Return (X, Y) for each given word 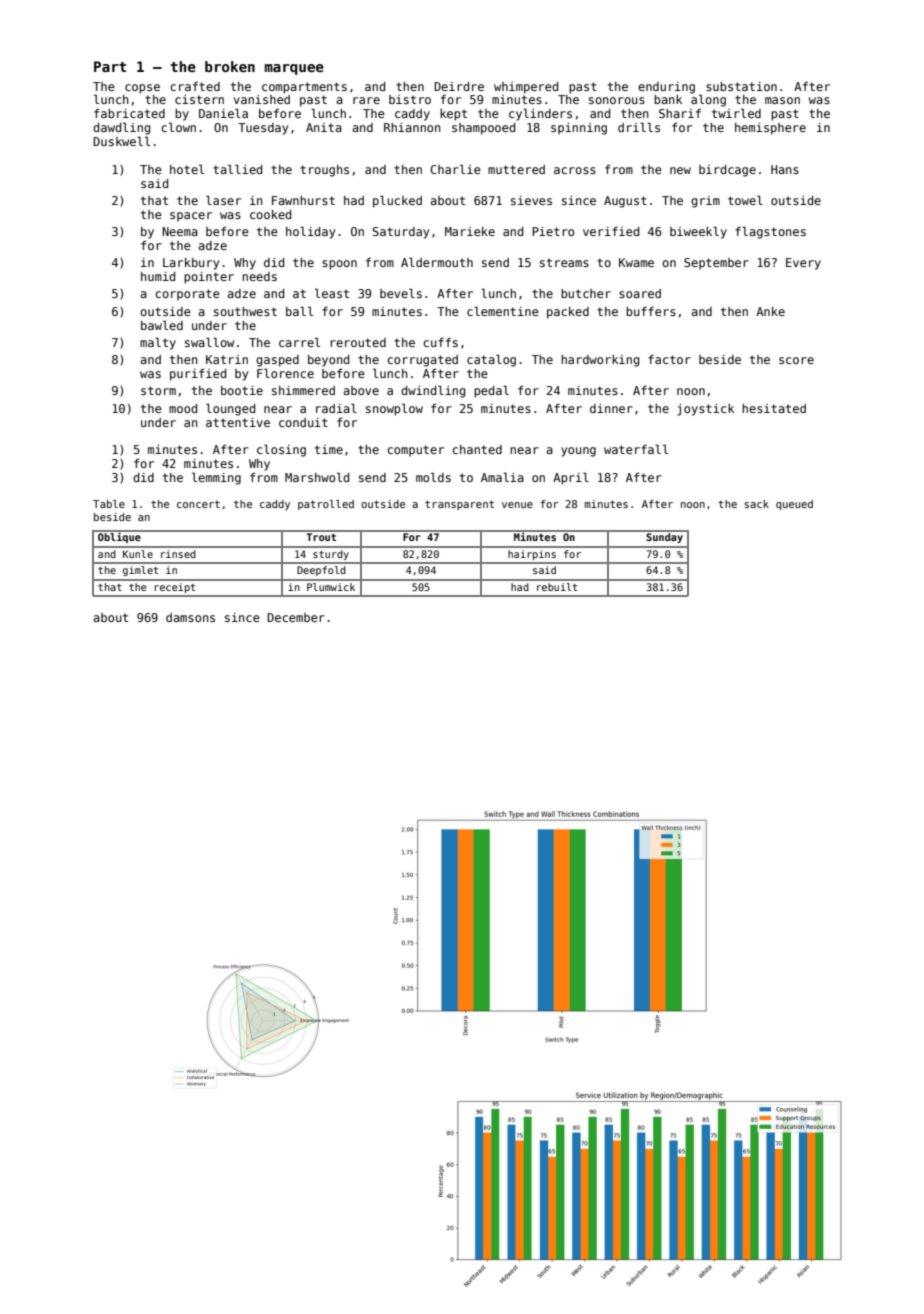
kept (453, 115)
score (796, 360)
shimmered (303, 390)
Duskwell (121, 141)
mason (782, 100)
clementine (503, 311)
